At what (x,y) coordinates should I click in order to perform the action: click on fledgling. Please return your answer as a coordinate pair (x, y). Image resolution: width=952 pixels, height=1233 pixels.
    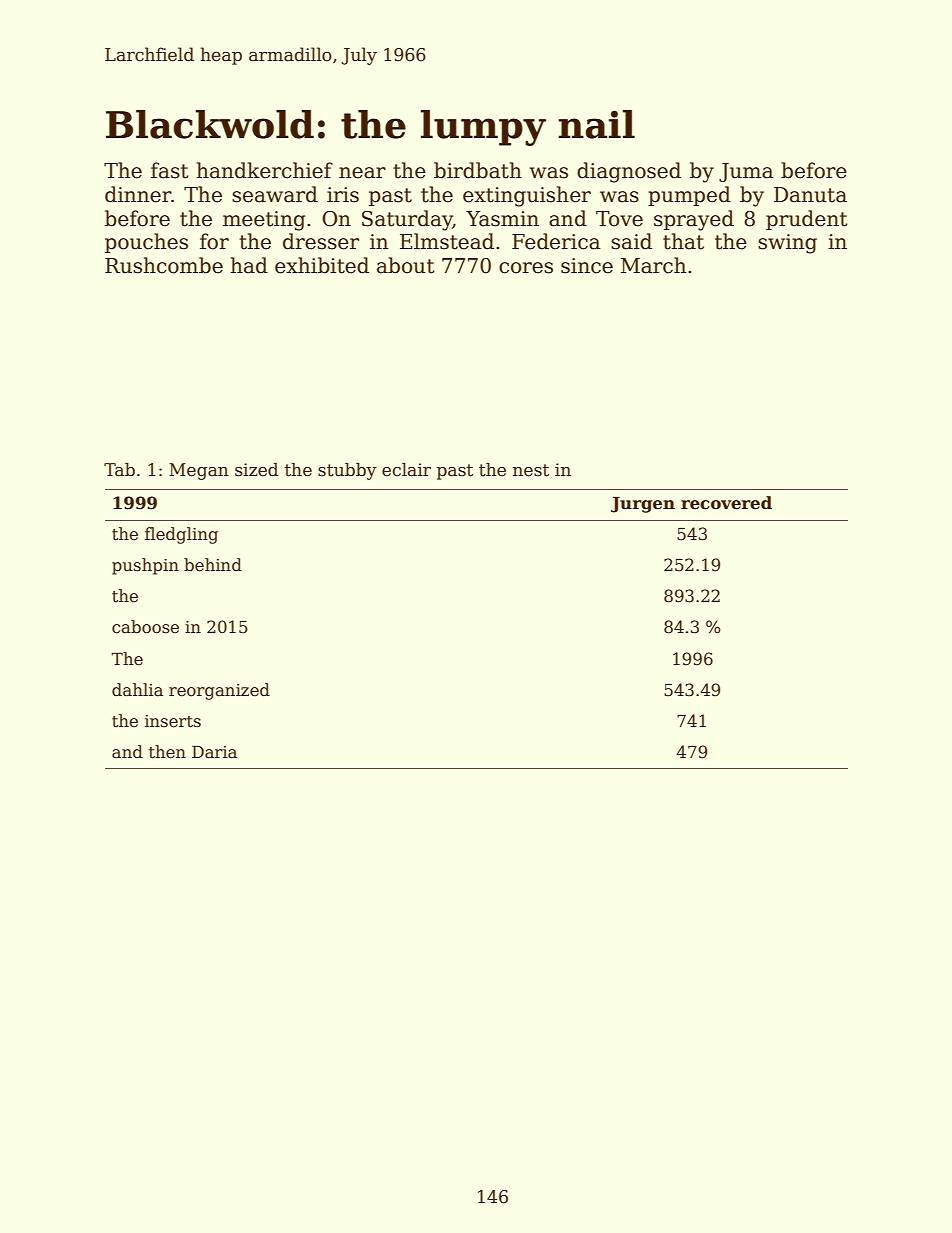
    Looking at the image, I should click on (181, 535).
